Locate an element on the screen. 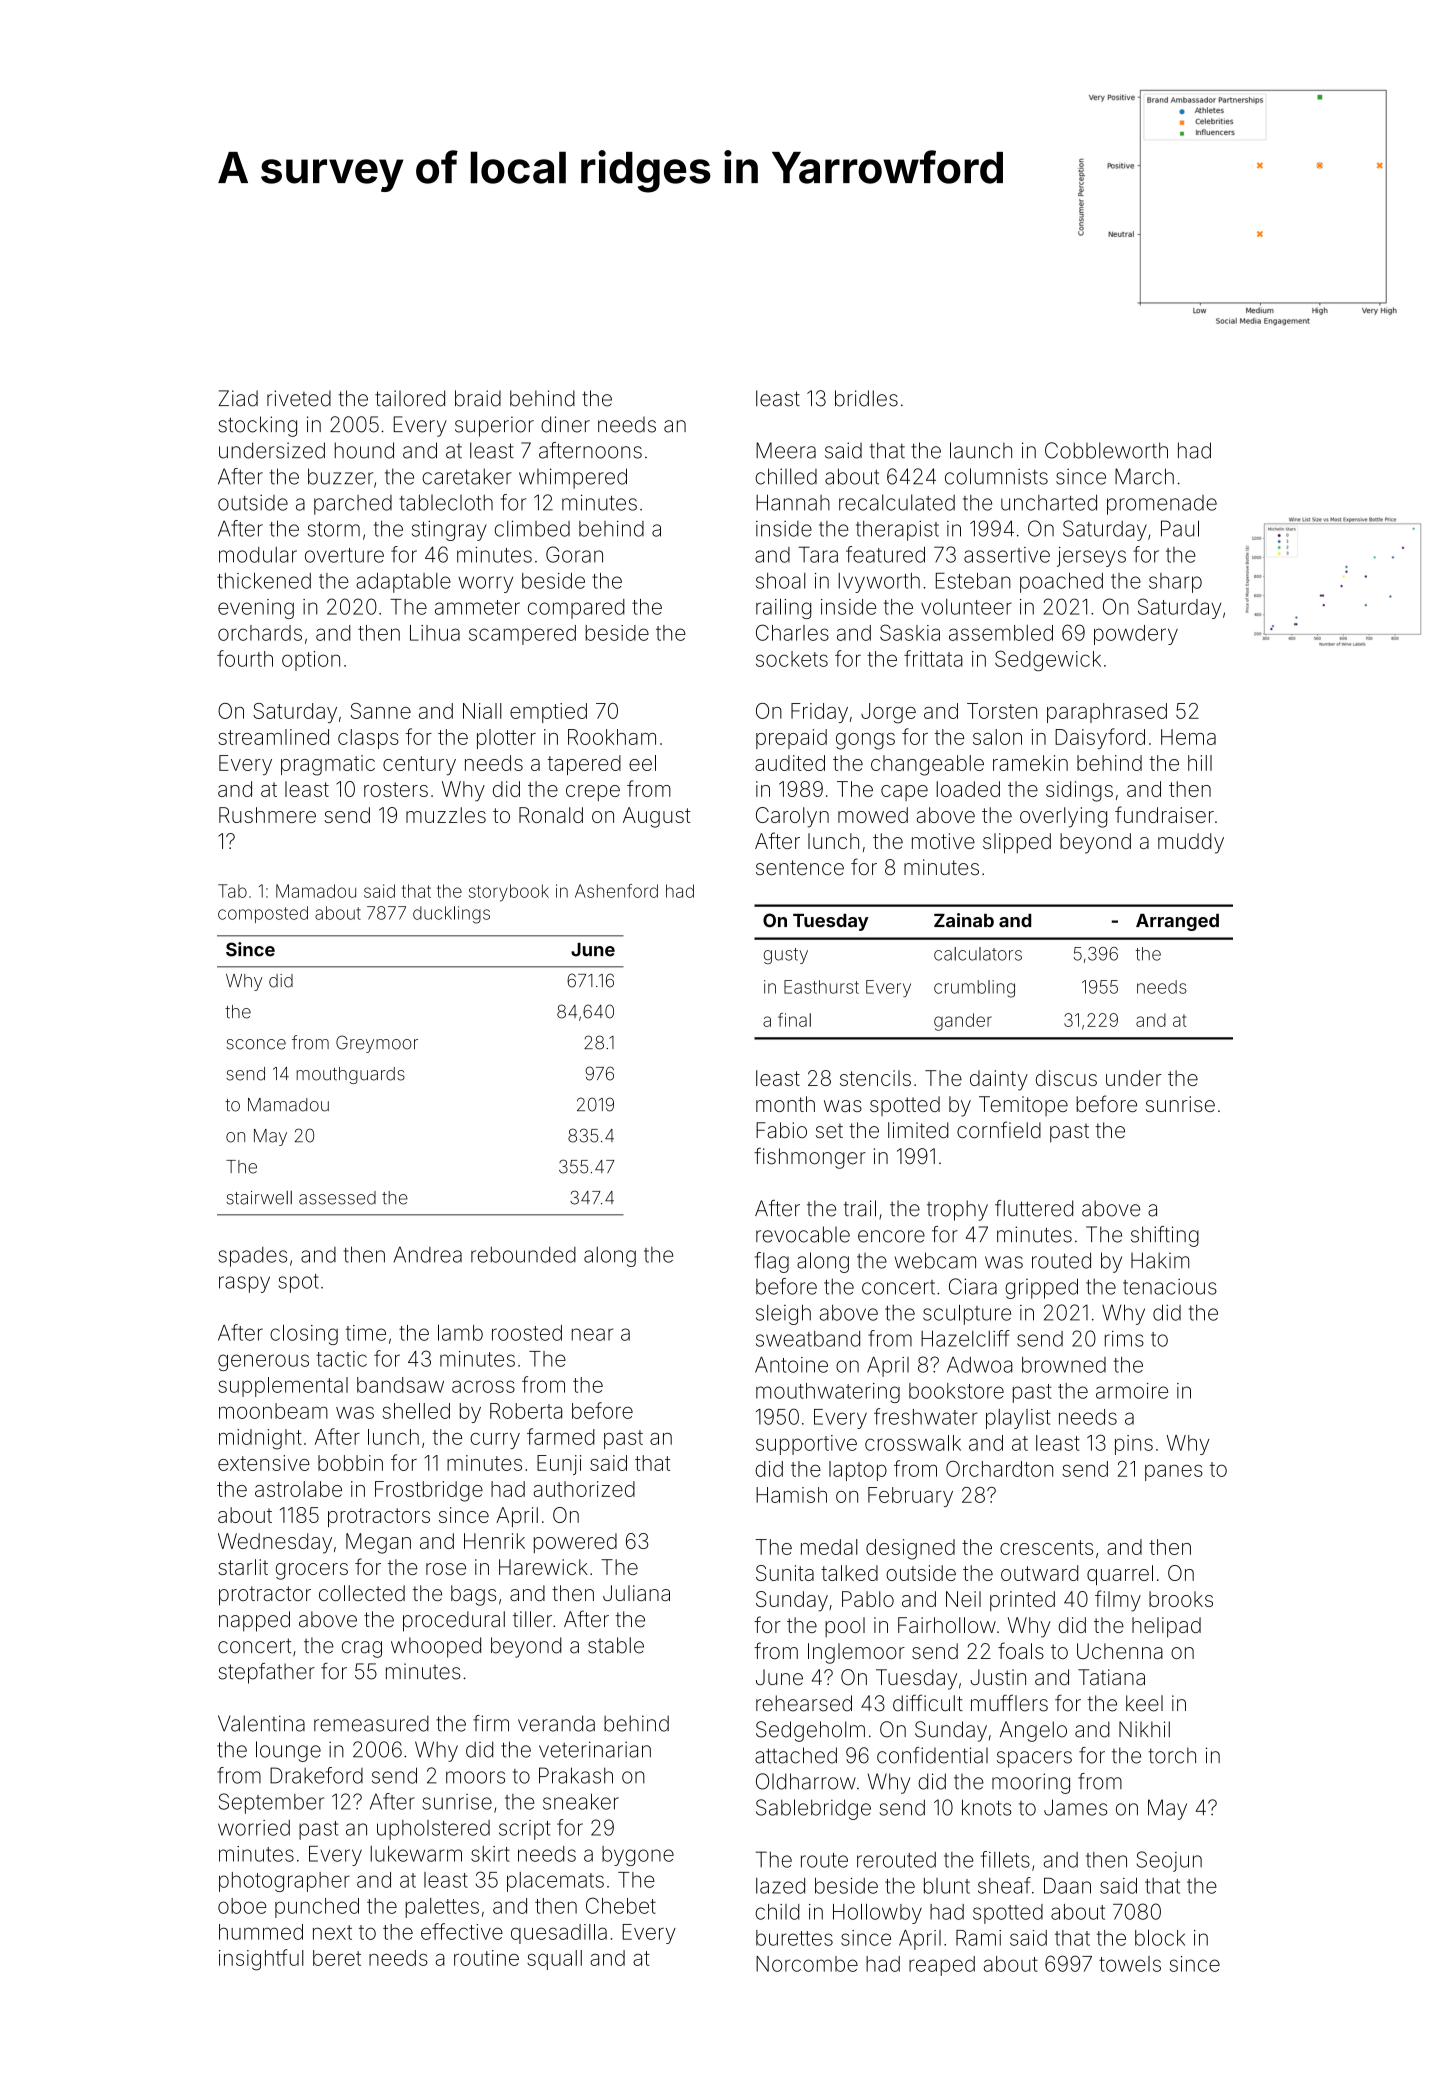 The width and height of the screenshot is (1450, 2100). Sunita is located at coordinates (785, 1573).
